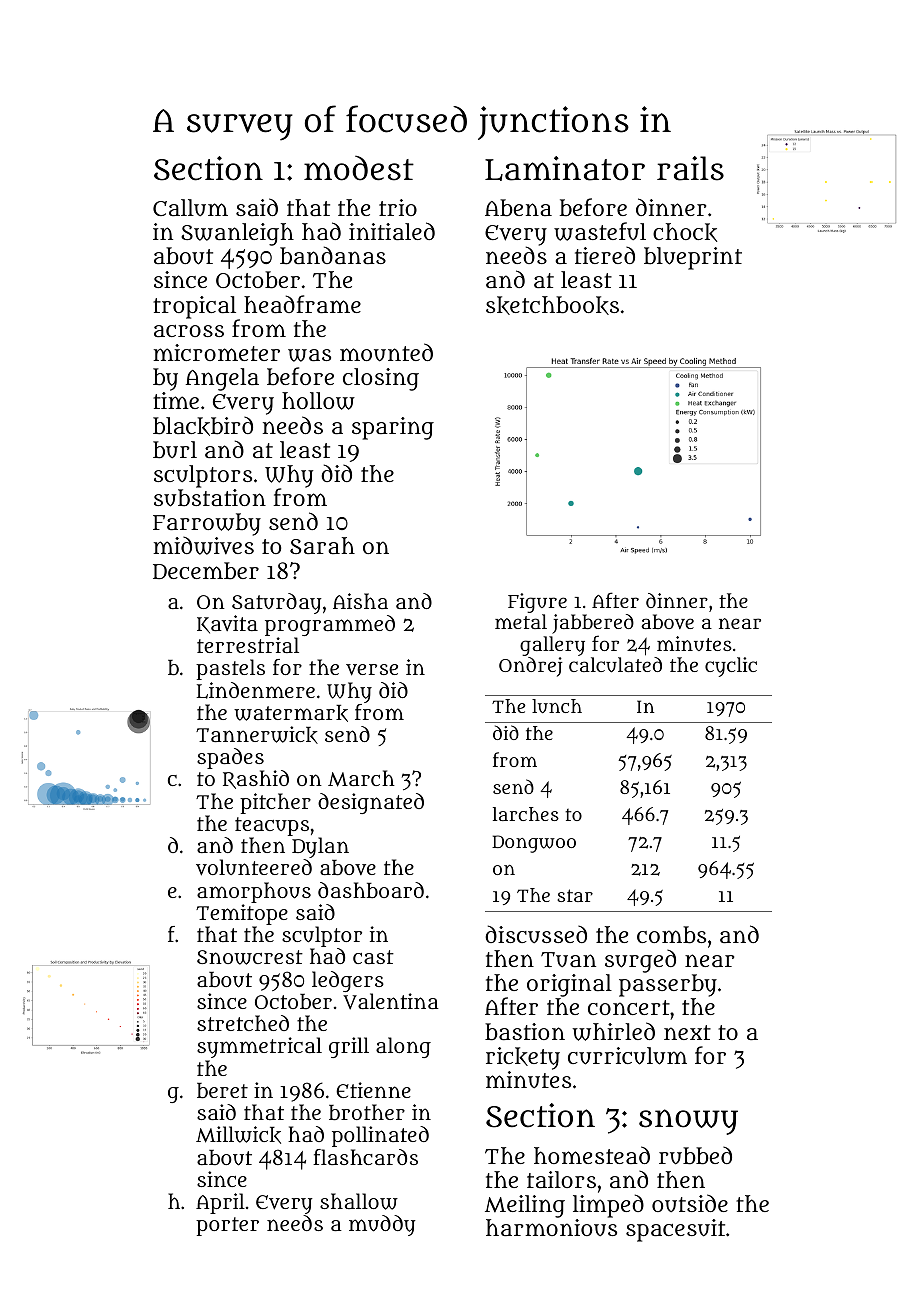 This screenshot has height=1311, width=924. I want to click on Laminator, so click(565, 168).
